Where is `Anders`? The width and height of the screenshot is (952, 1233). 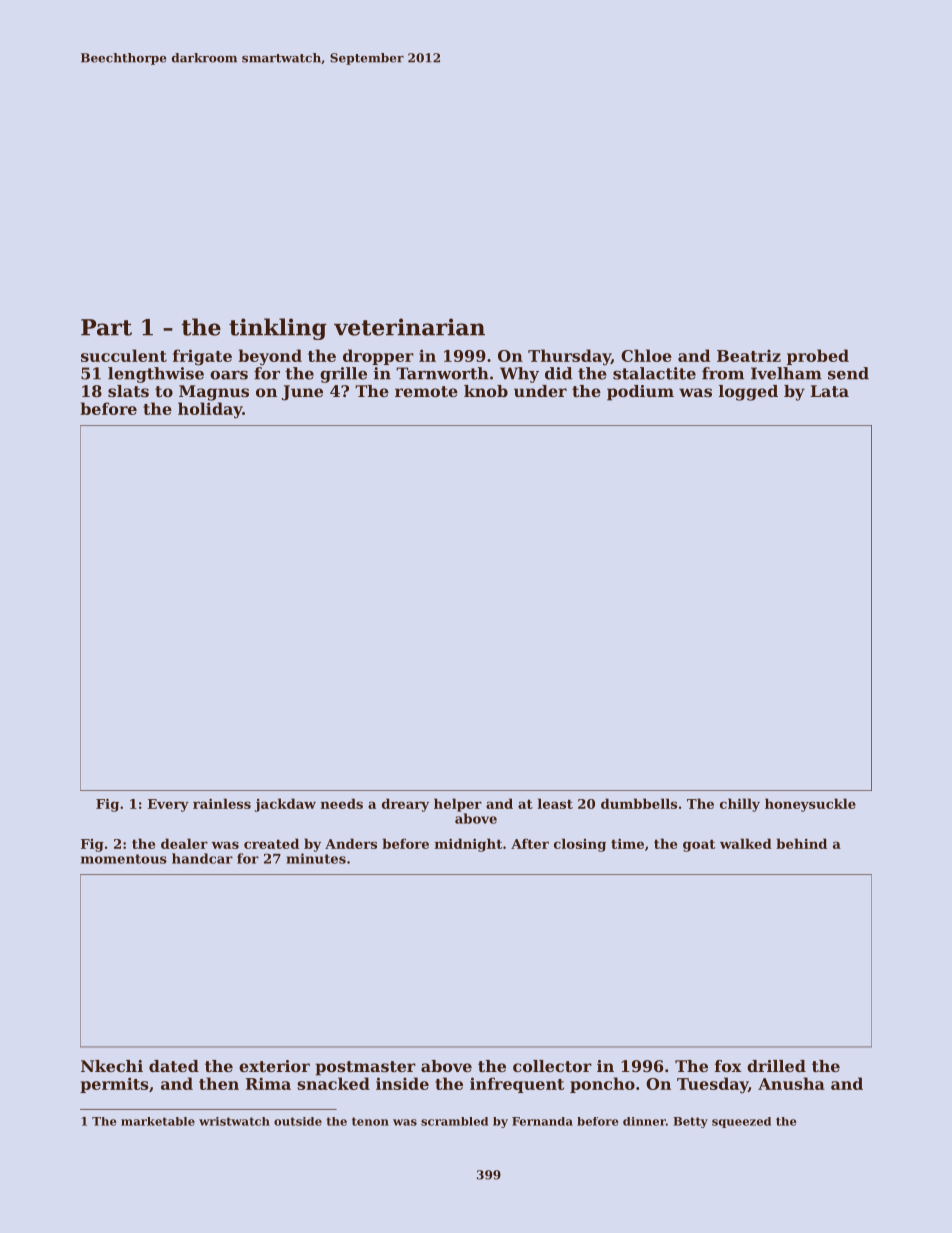 Anders is located at coordinates (351, 843).
